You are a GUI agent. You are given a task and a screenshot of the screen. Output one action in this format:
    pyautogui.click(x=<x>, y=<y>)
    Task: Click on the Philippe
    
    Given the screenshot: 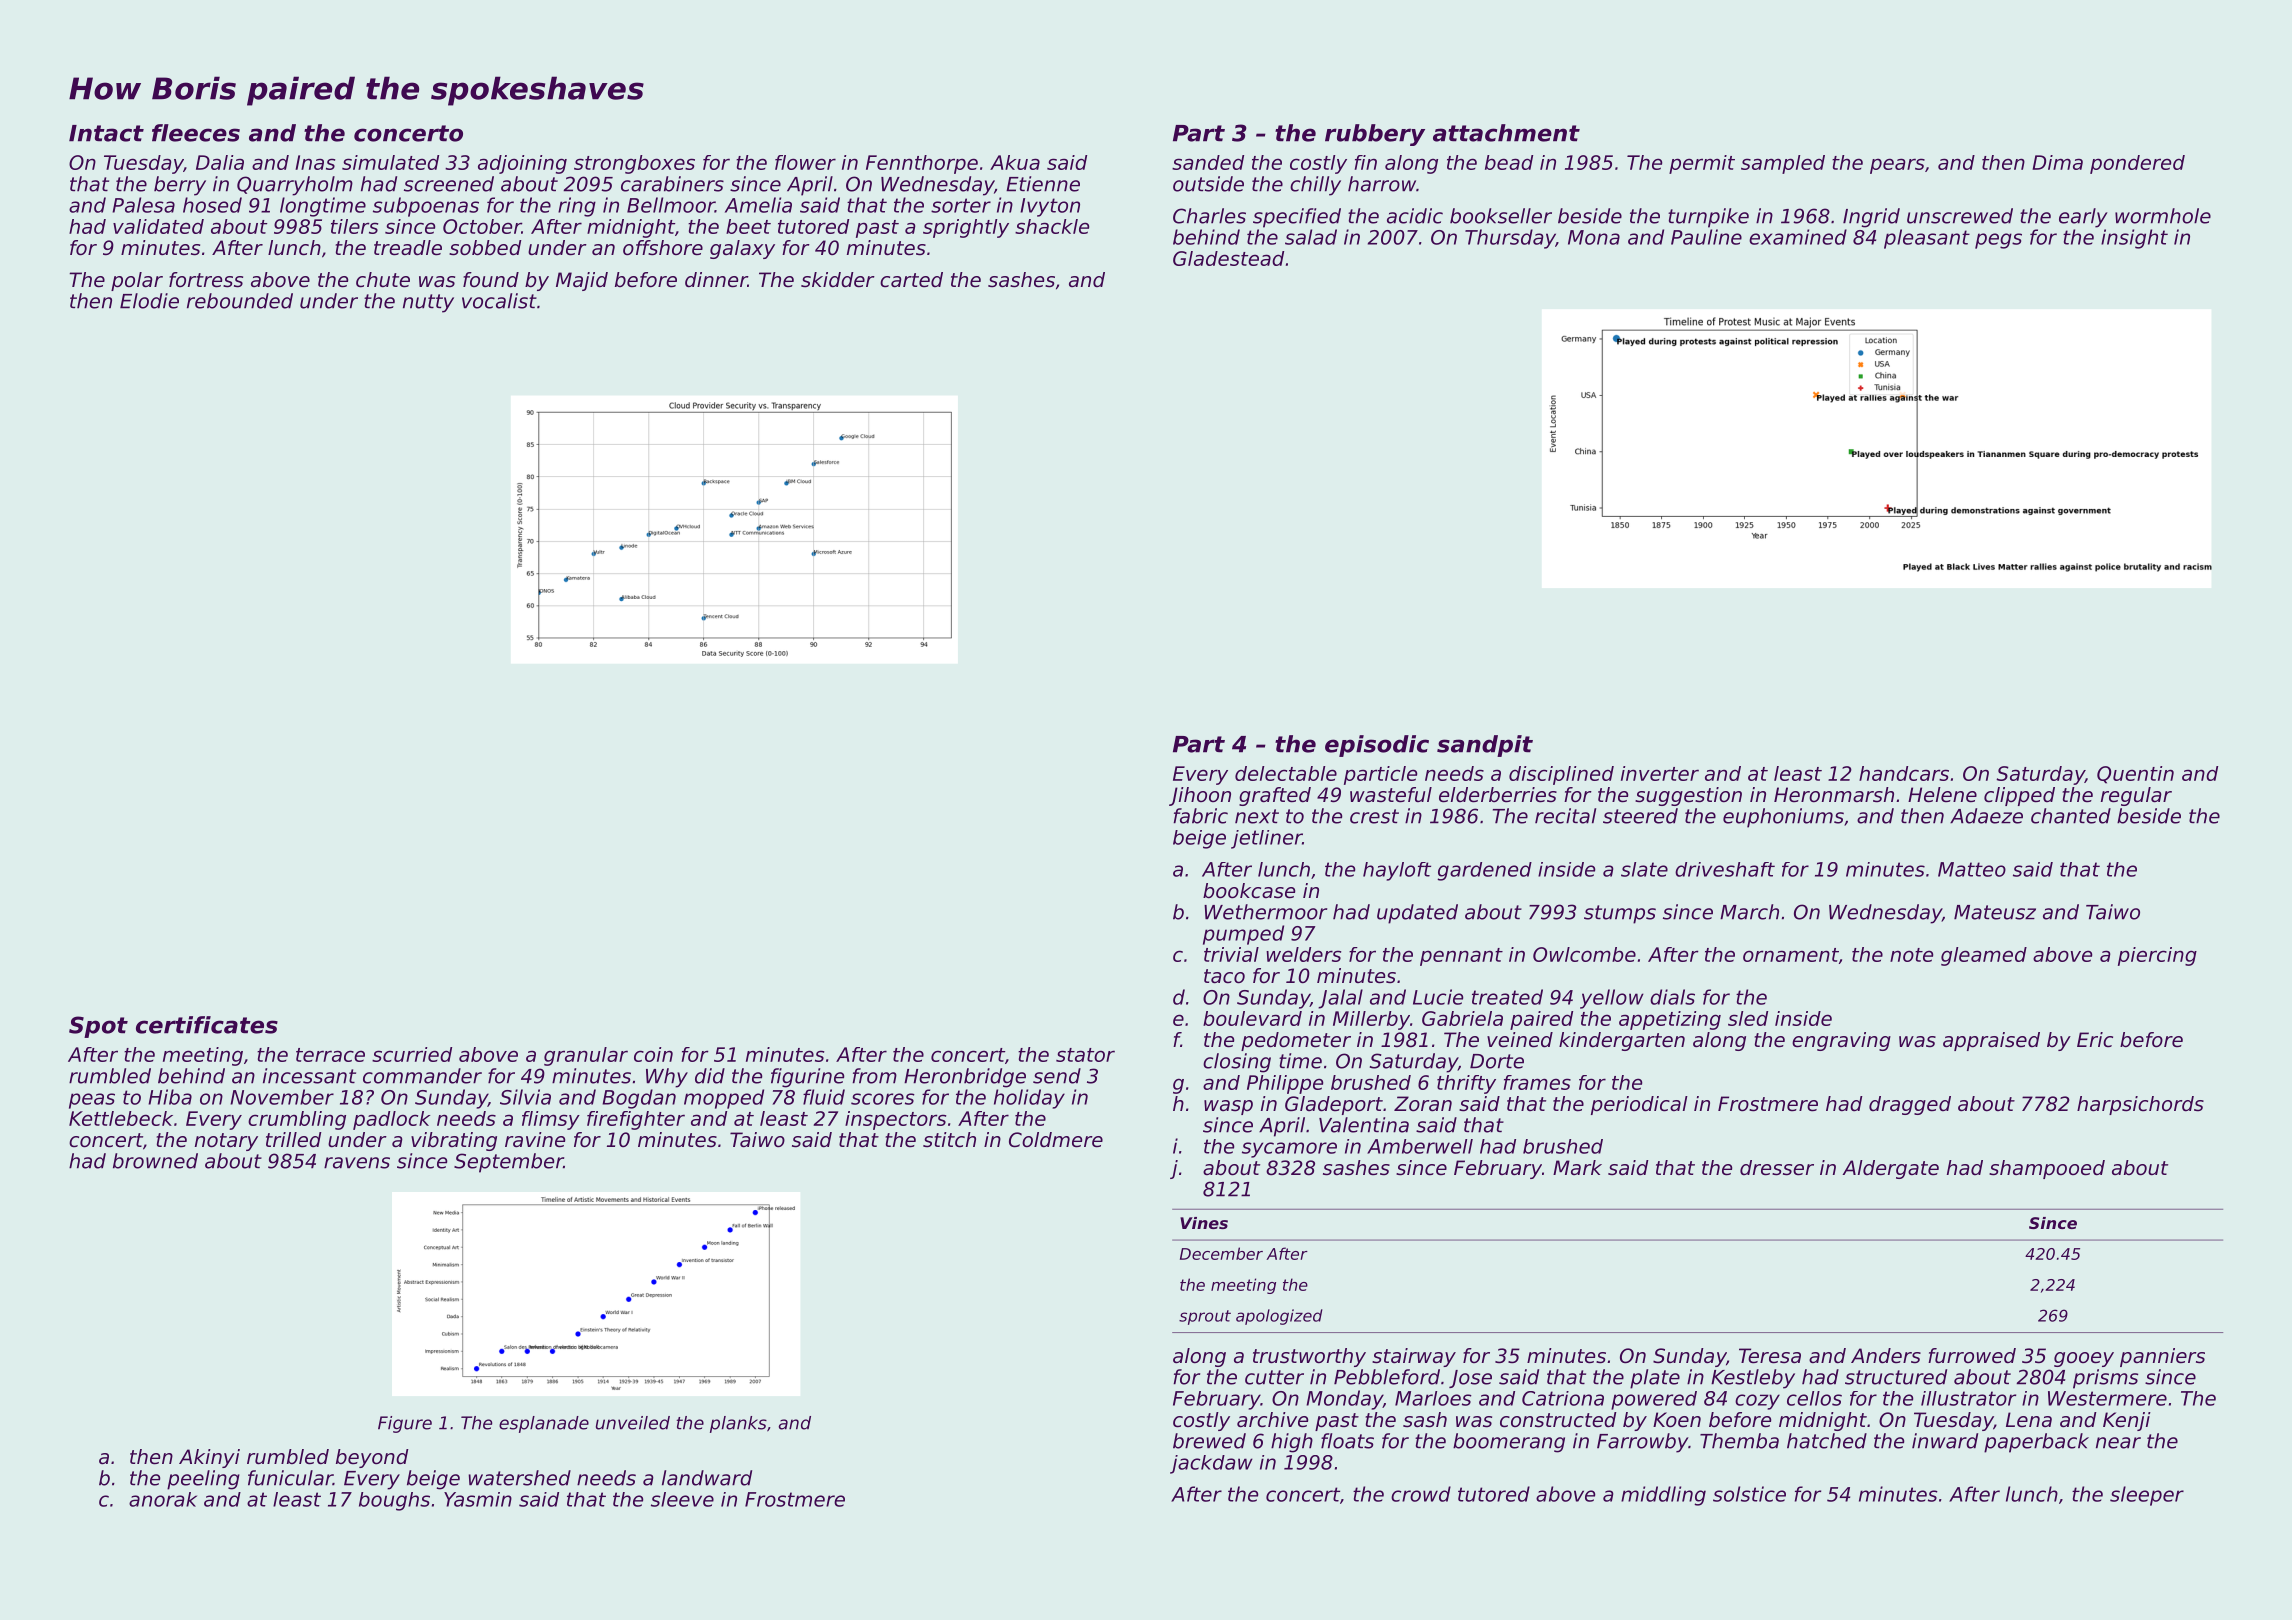 What is the action you would take?
    pyautogui.click(x=1285, y=1084)
